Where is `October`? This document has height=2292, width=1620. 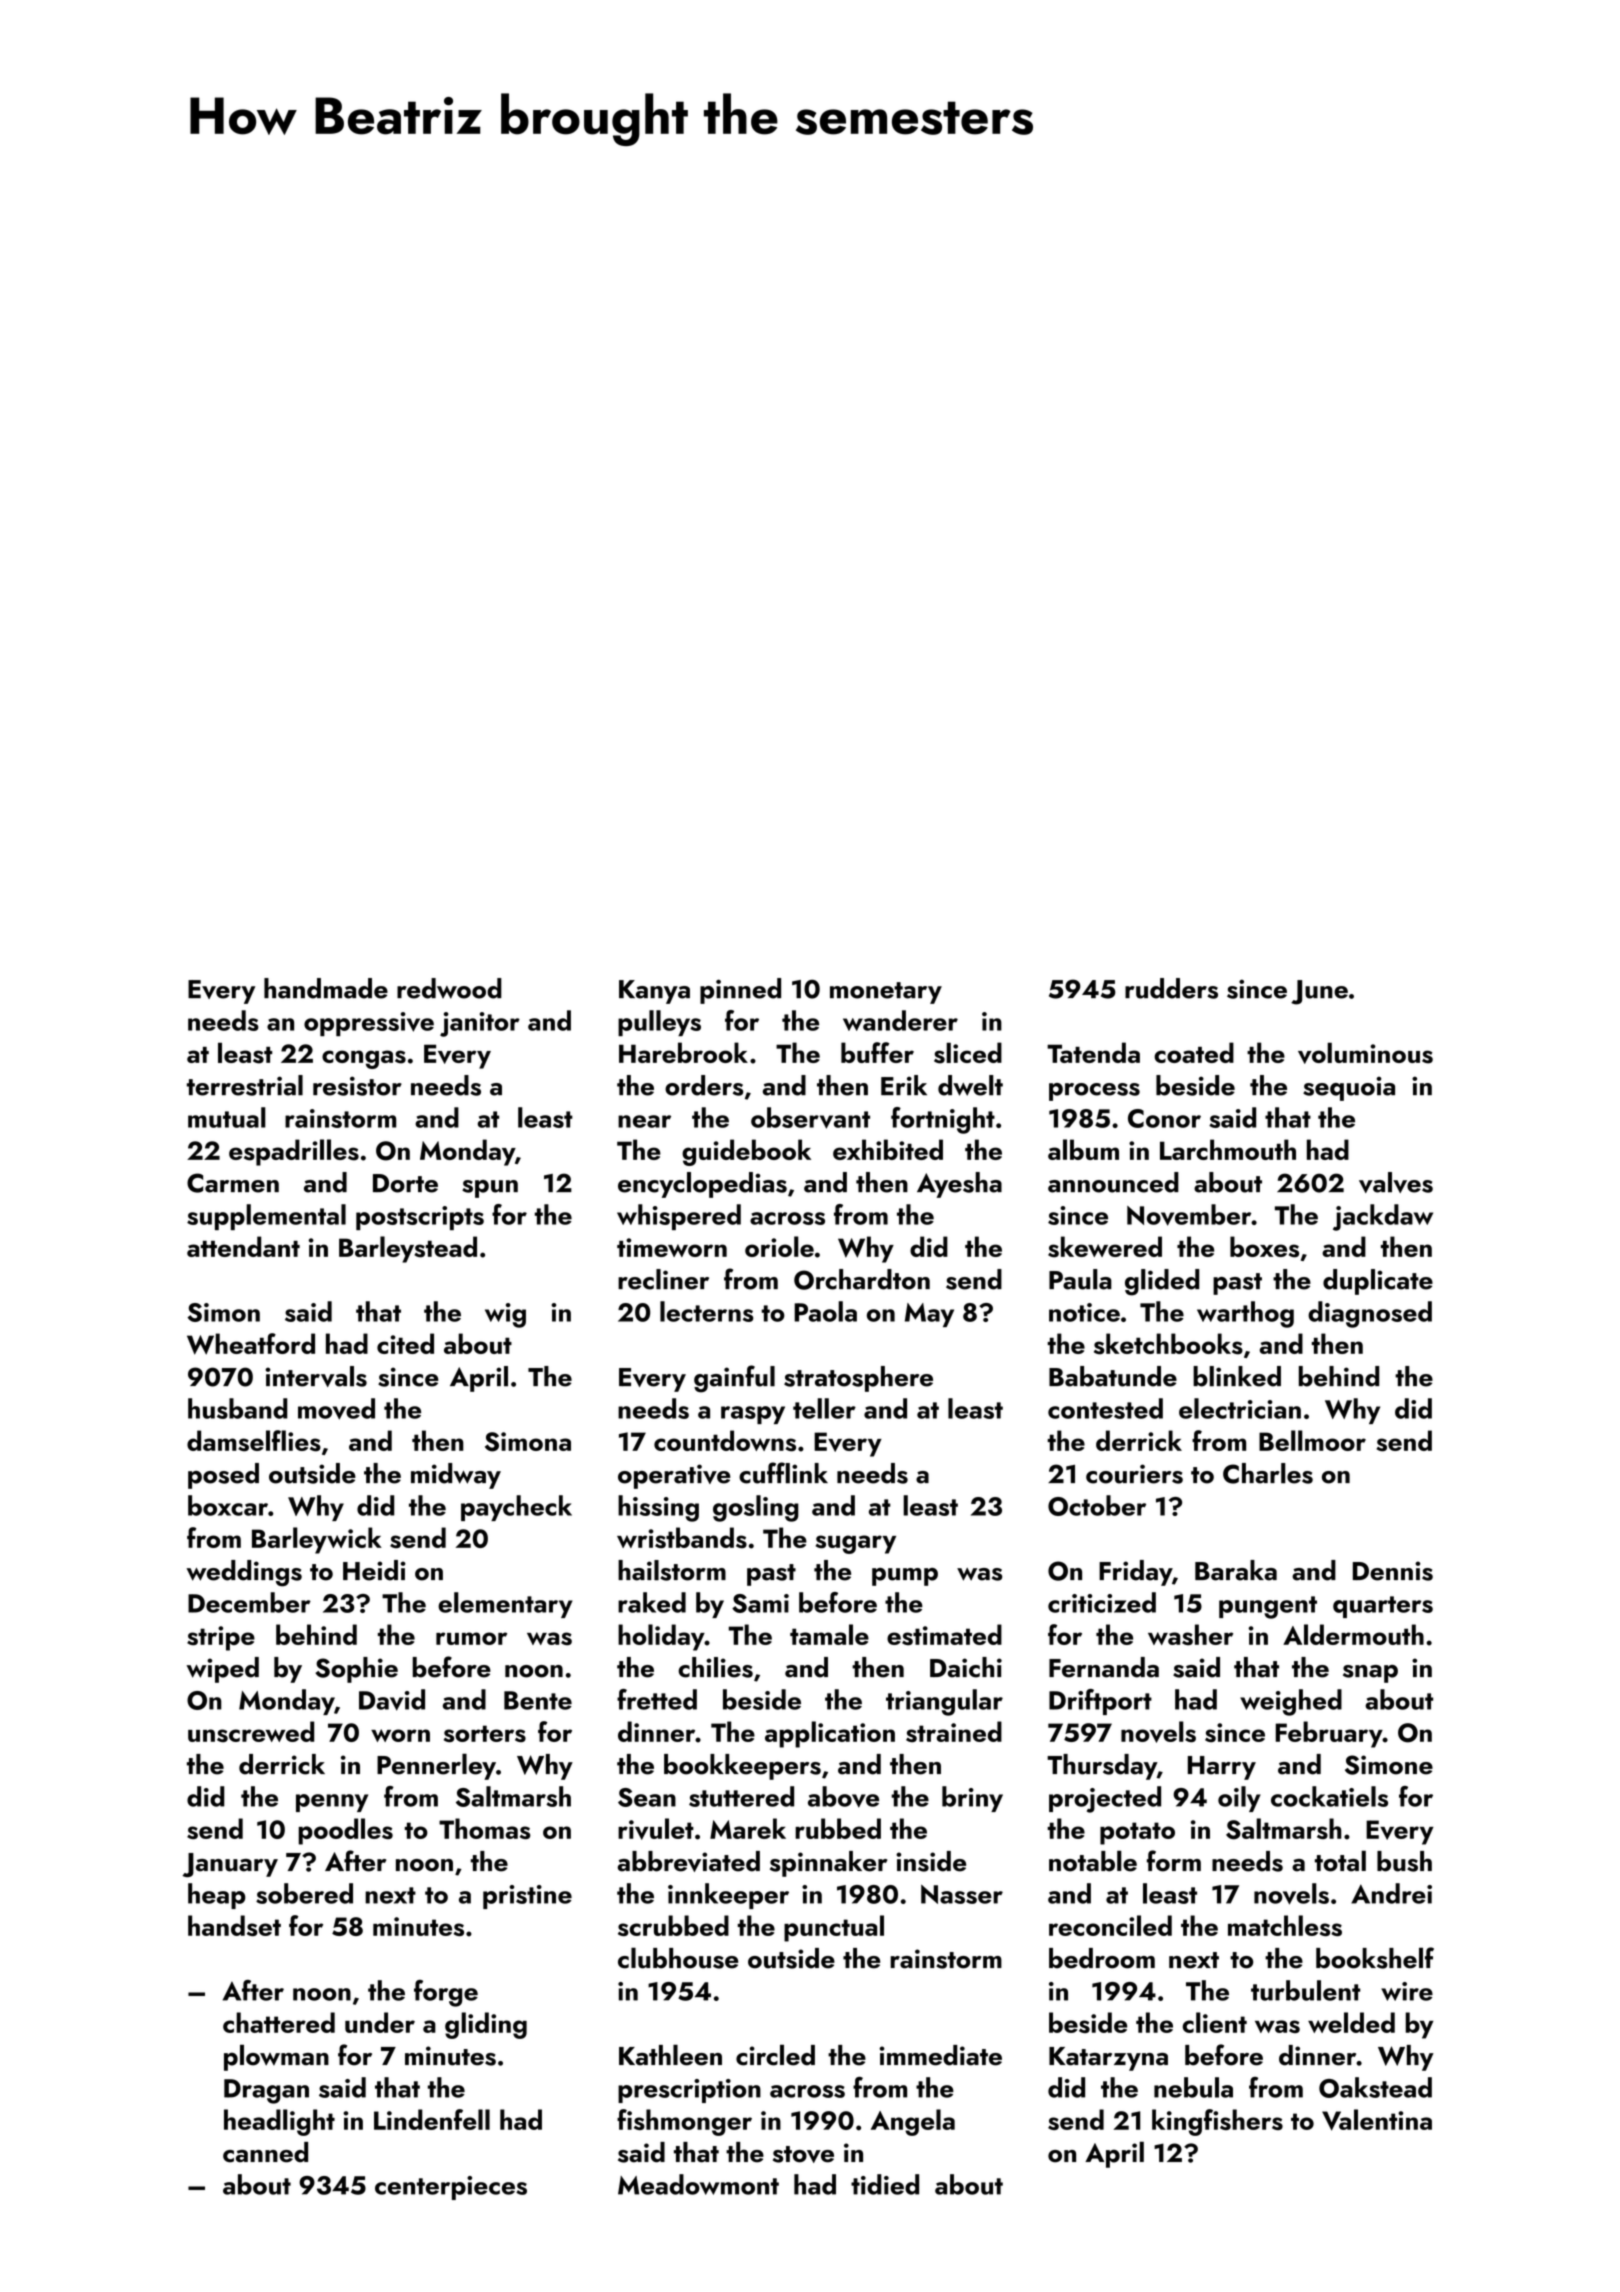
October is located at coordinates (1097, 1505).
